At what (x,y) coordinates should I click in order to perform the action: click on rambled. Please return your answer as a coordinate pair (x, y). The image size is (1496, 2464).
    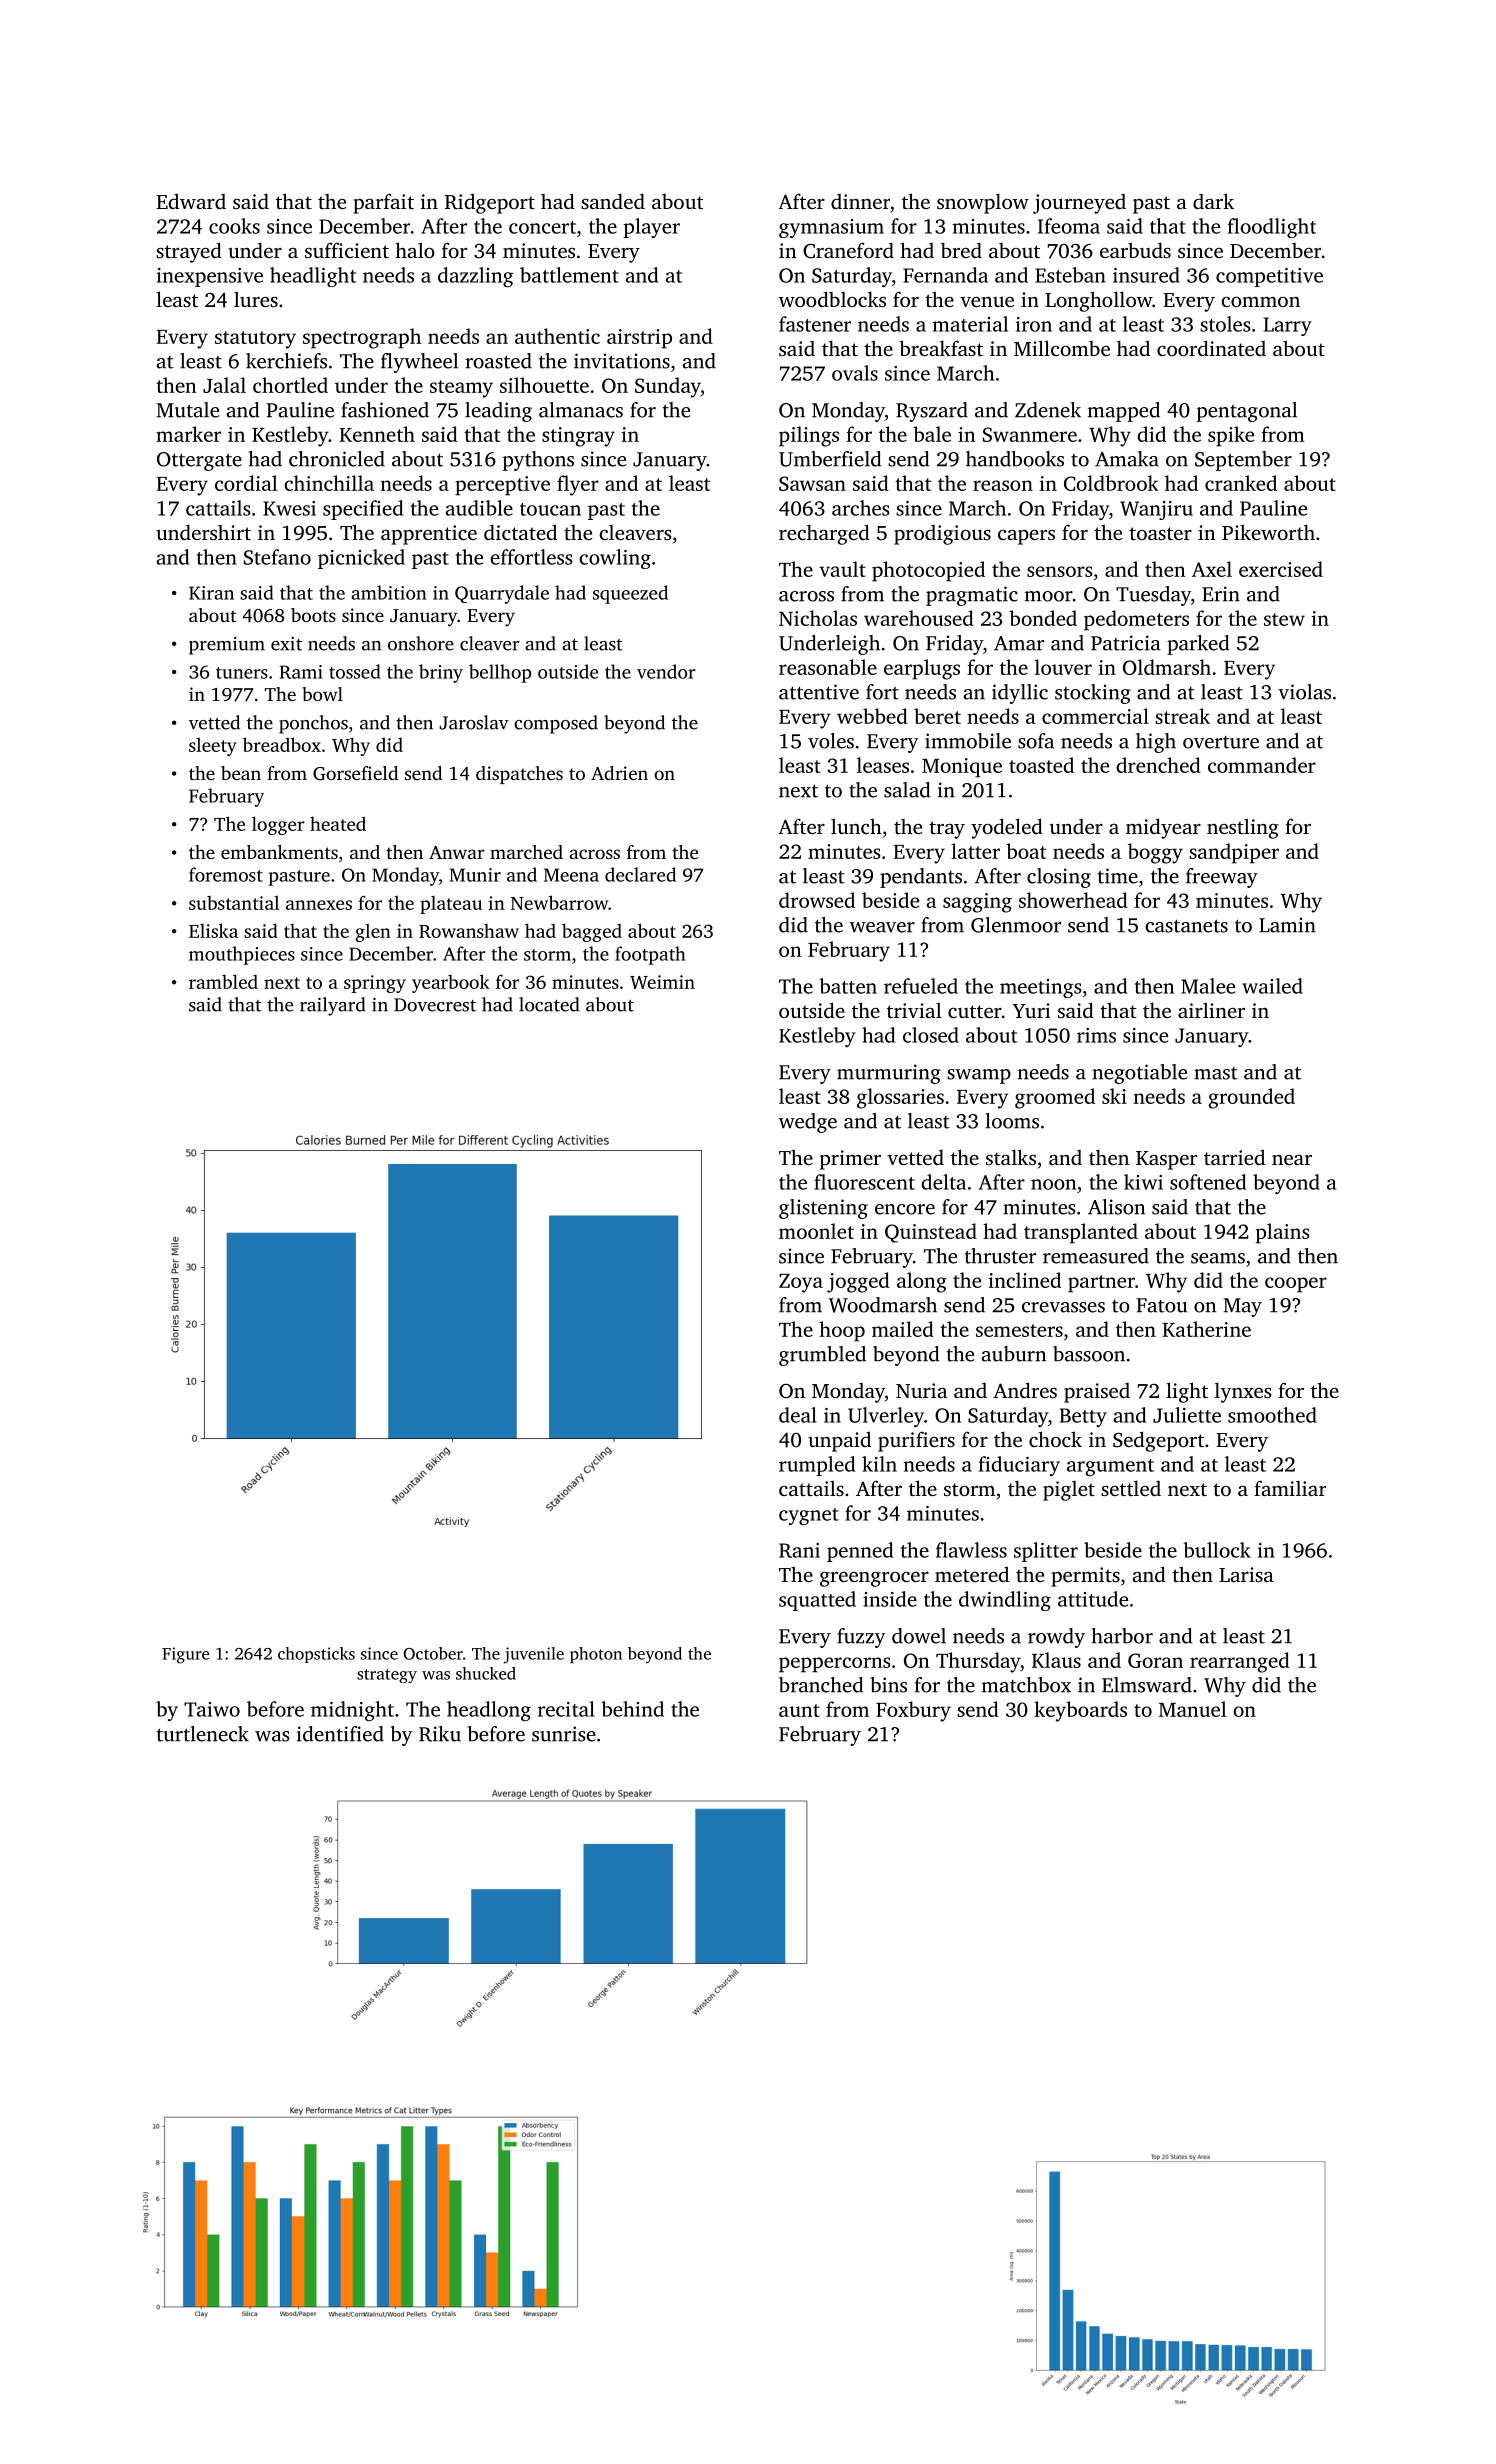
    Looking at the image, I should click on (223, 981).
